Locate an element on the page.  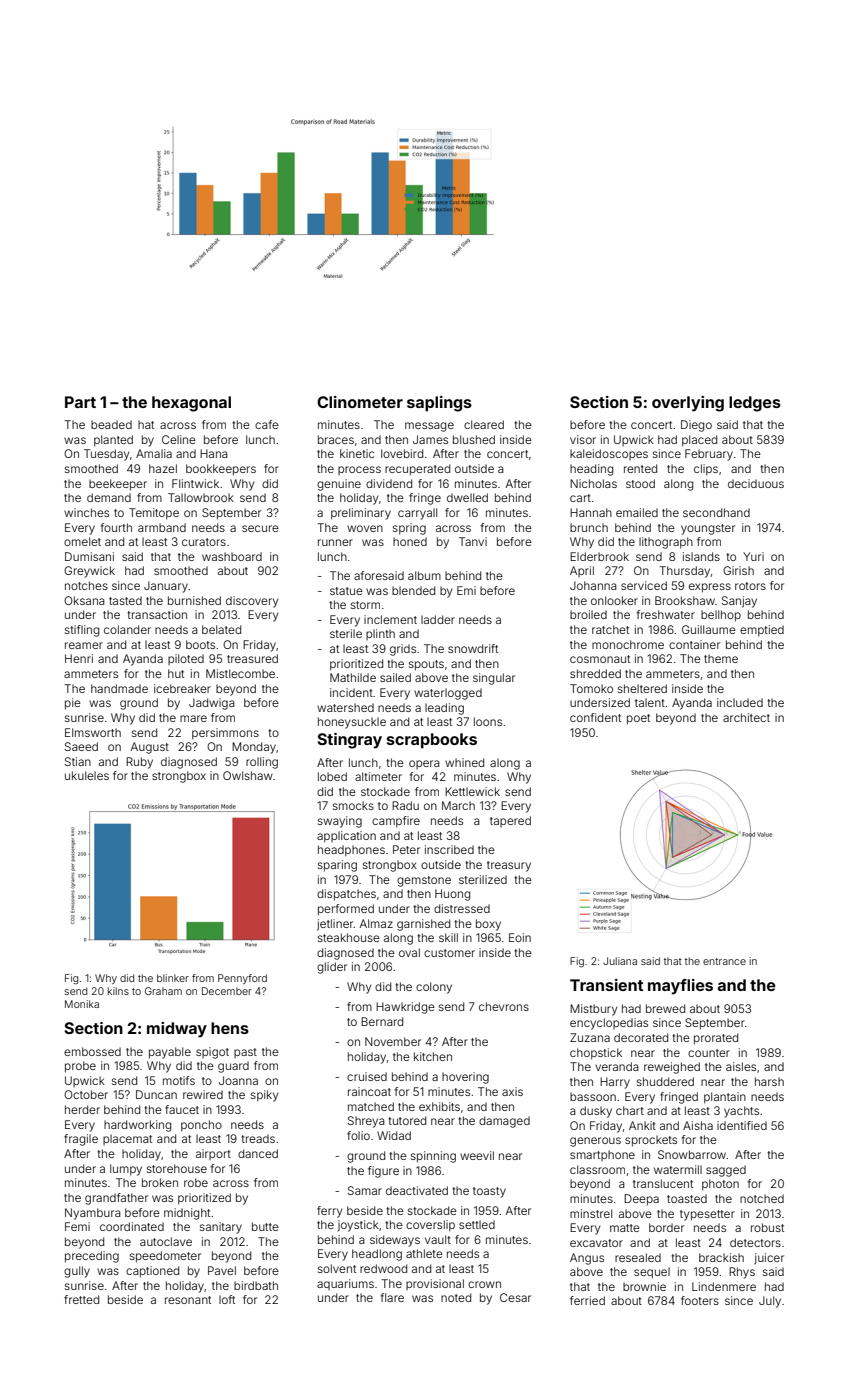
notched is located at coordinates (762, 1198).
